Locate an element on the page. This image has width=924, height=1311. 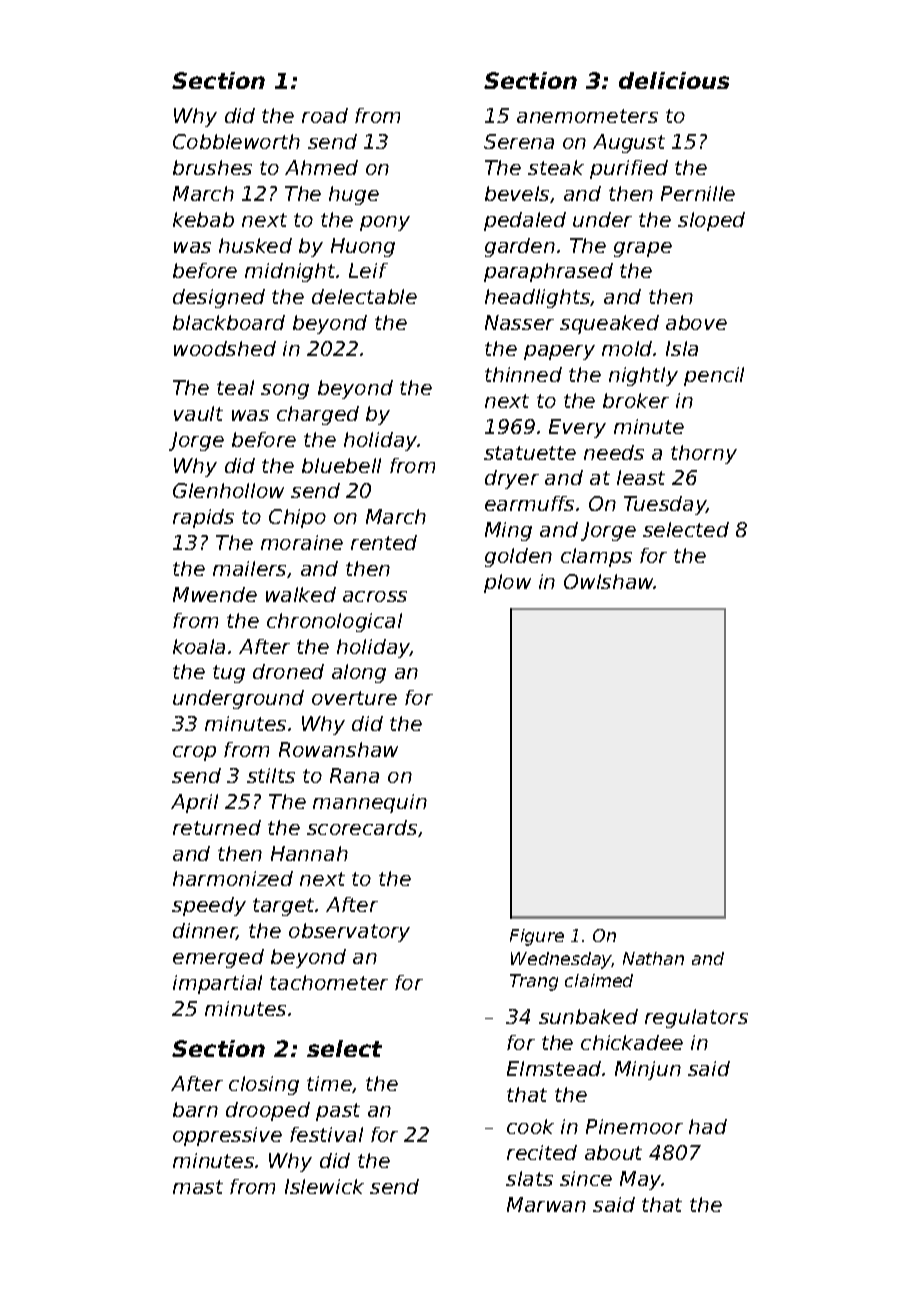
returned is located at coordinates (217, 827).
